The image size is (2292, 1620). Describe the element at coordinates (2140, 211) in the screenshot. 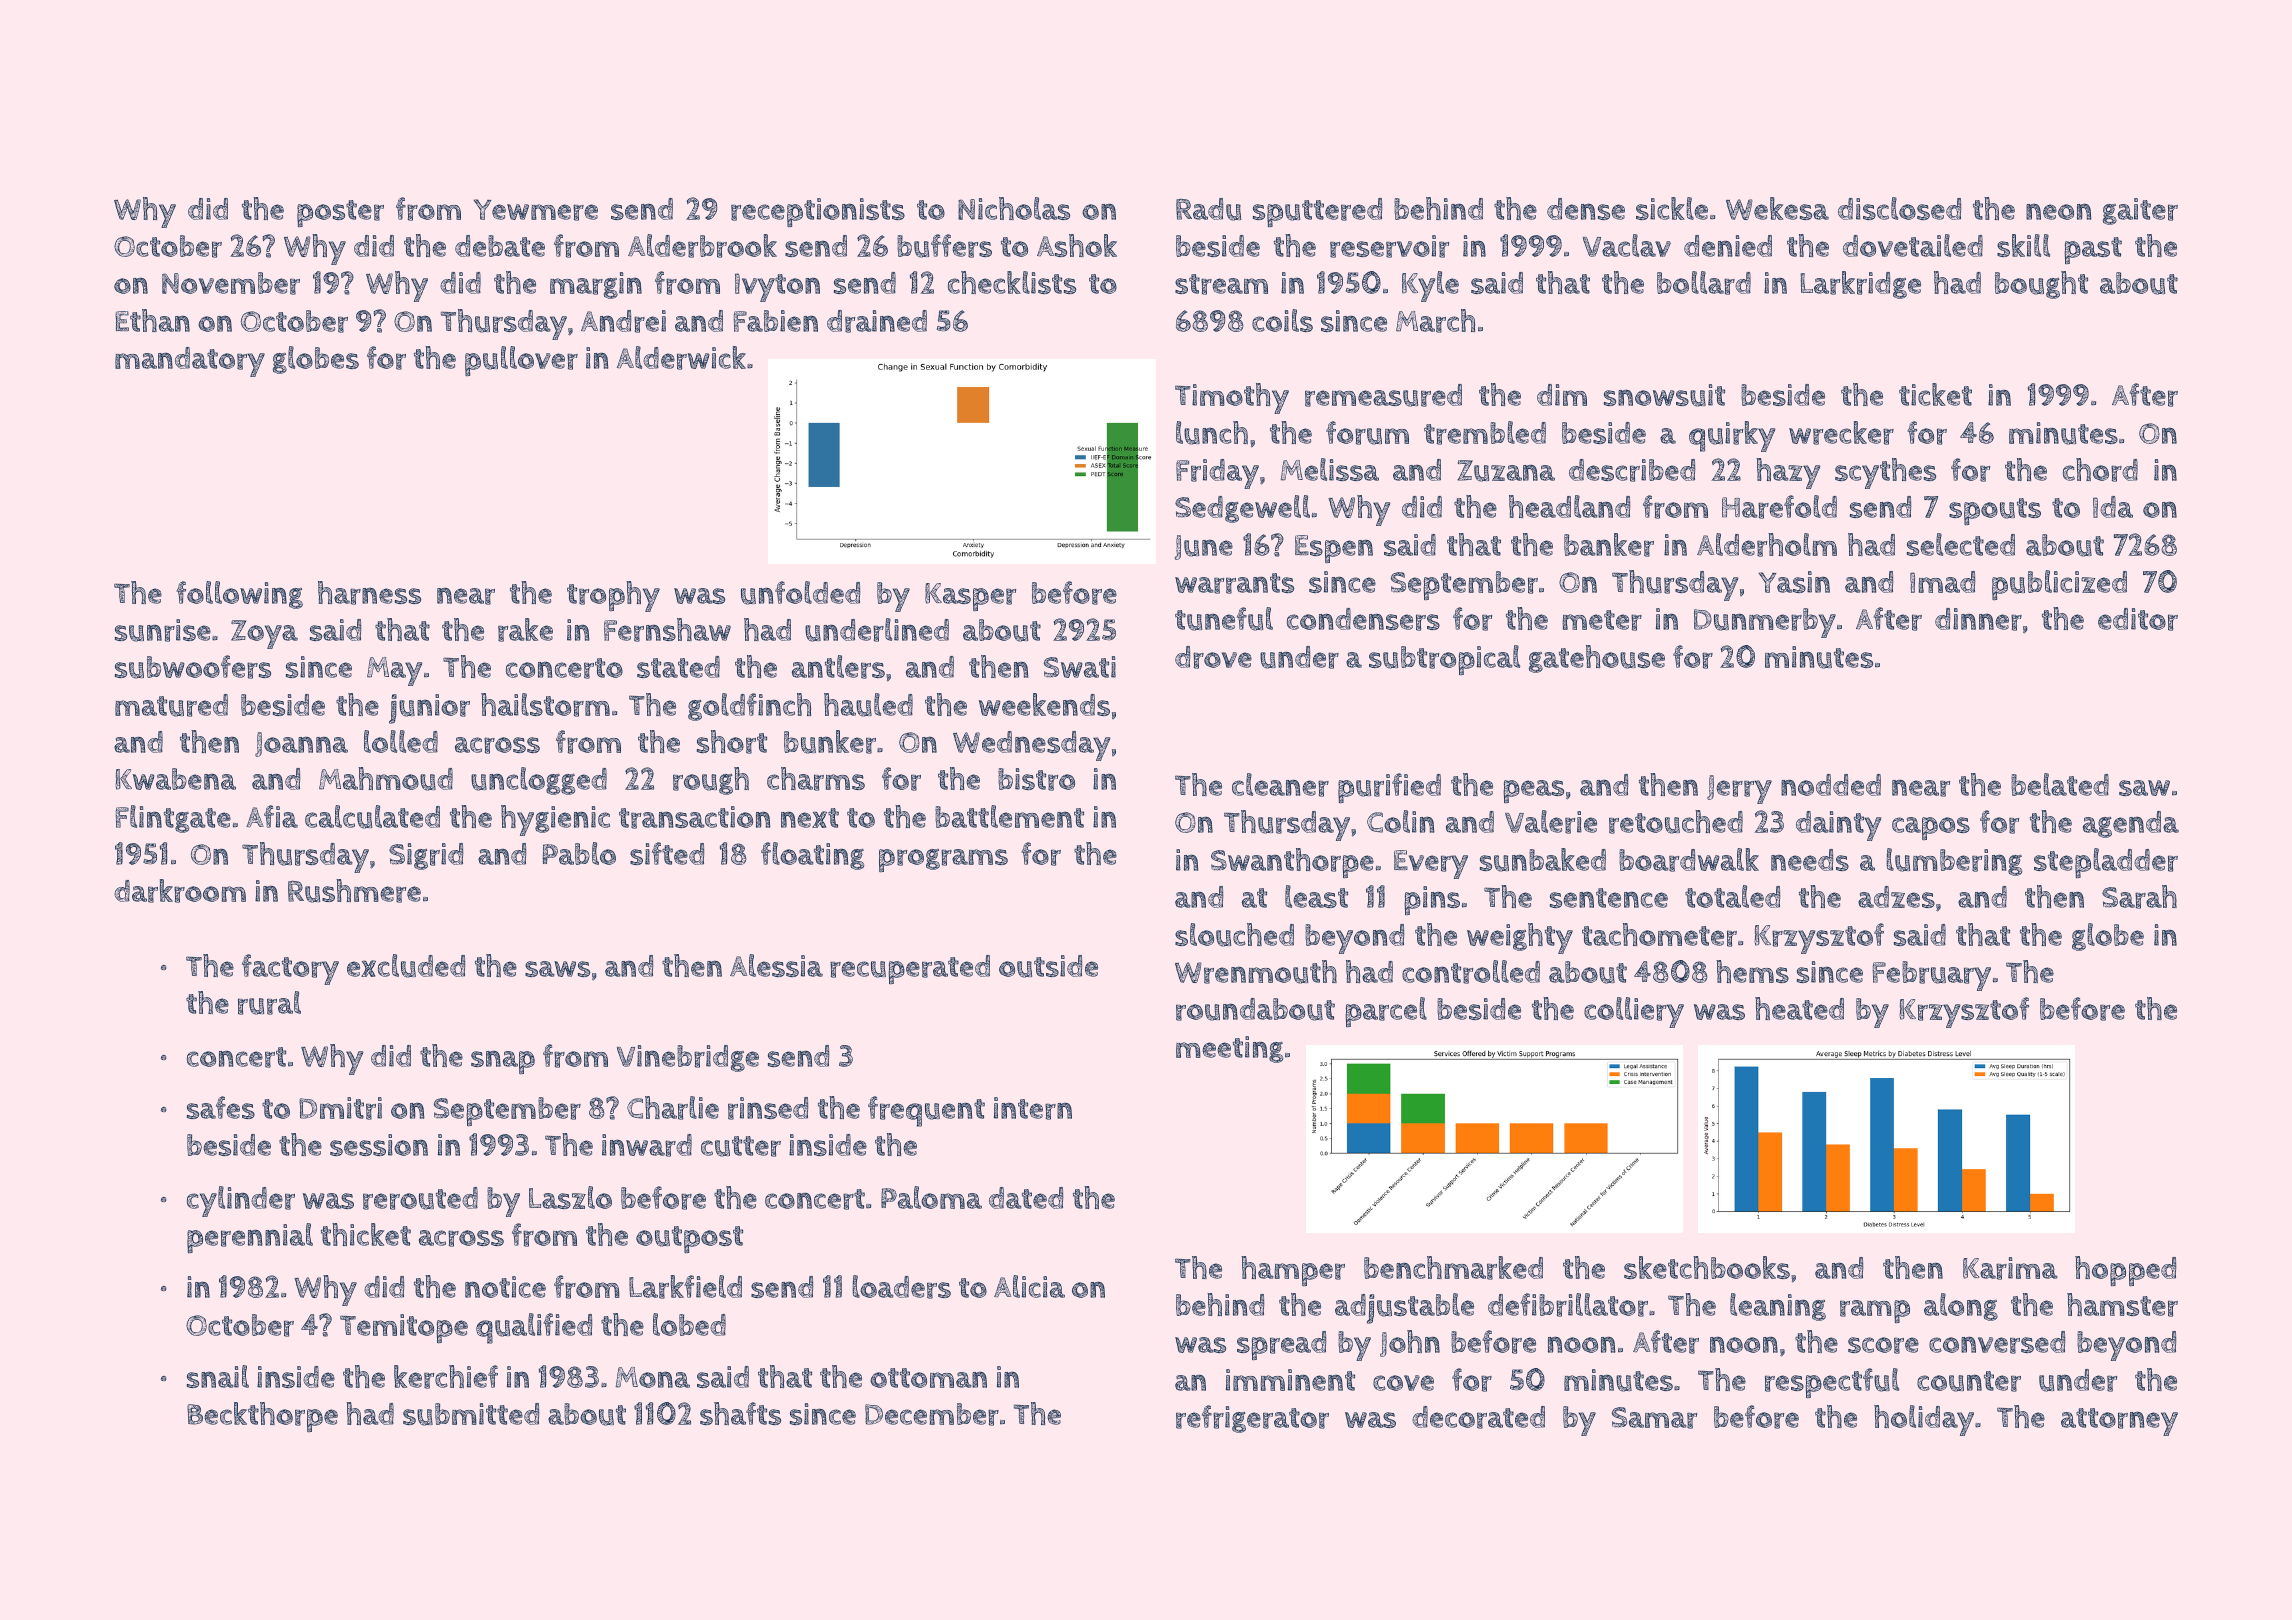

I see `gaiter` at that location.
